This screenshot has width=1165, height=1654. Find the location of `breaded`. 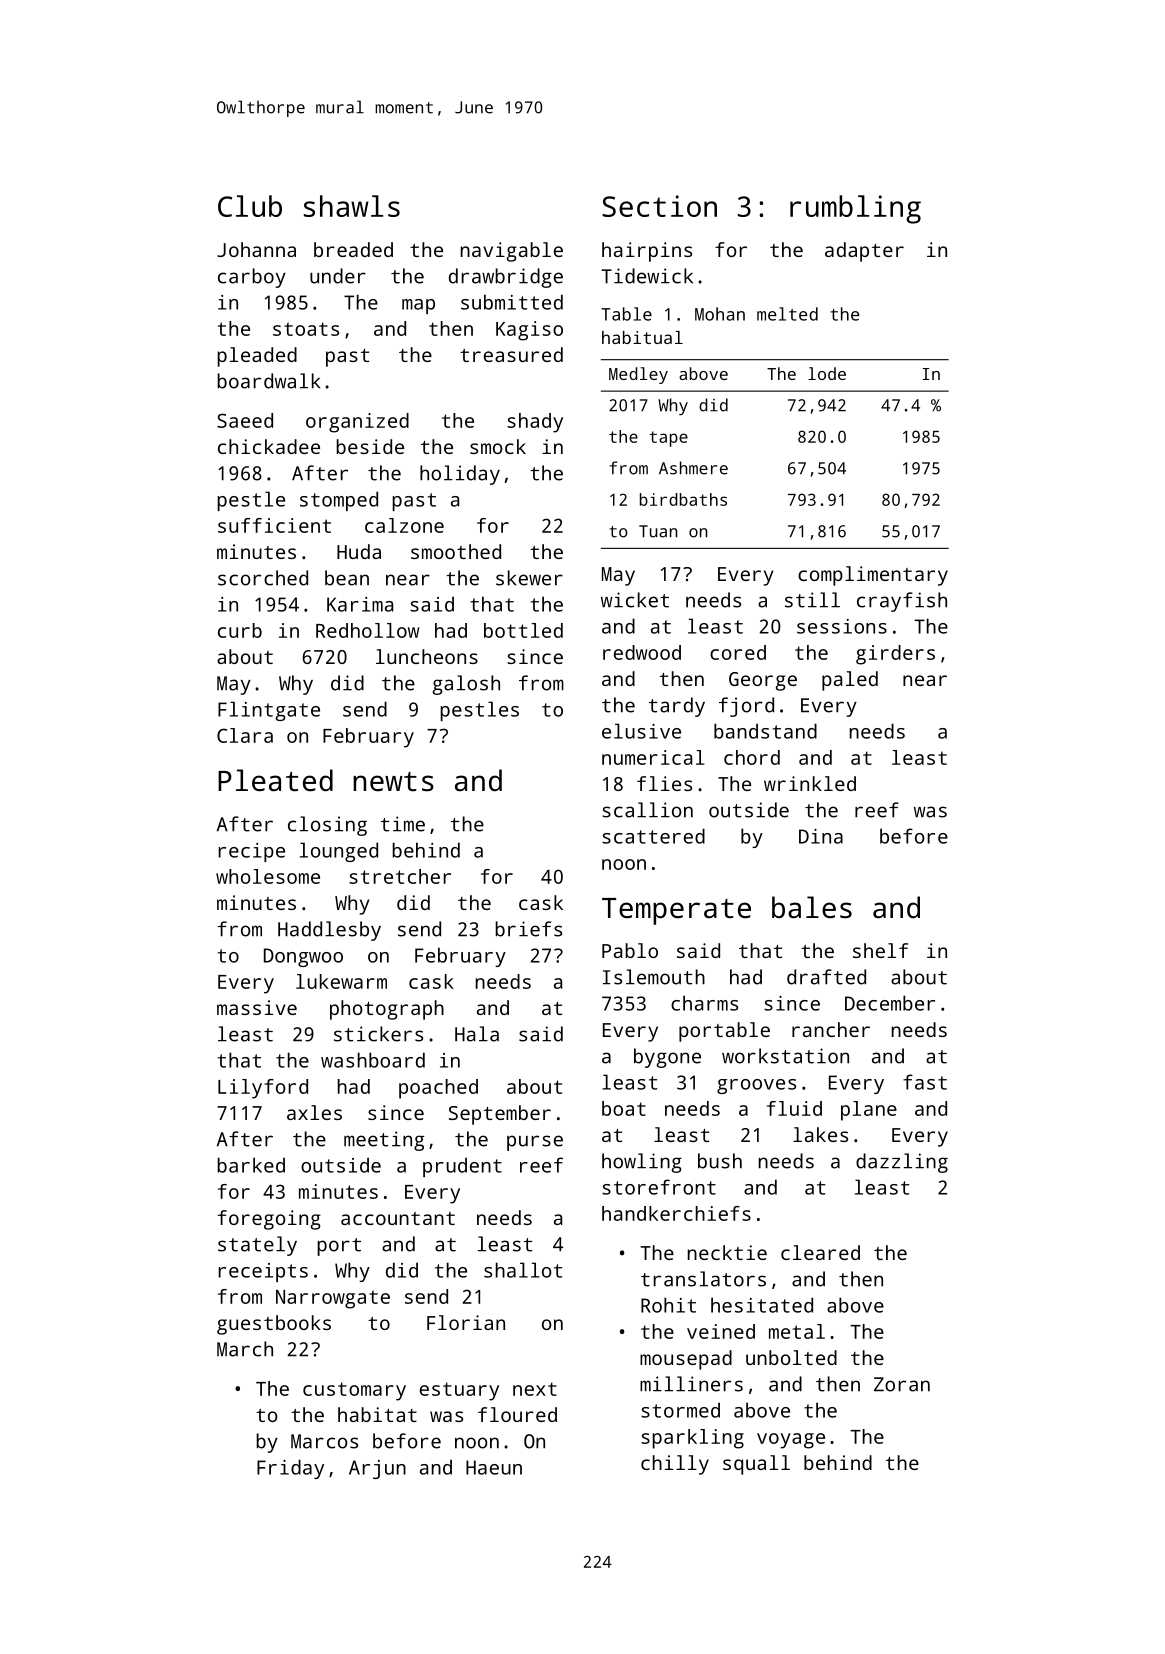

breaded is located at coordinates (353, 249).
